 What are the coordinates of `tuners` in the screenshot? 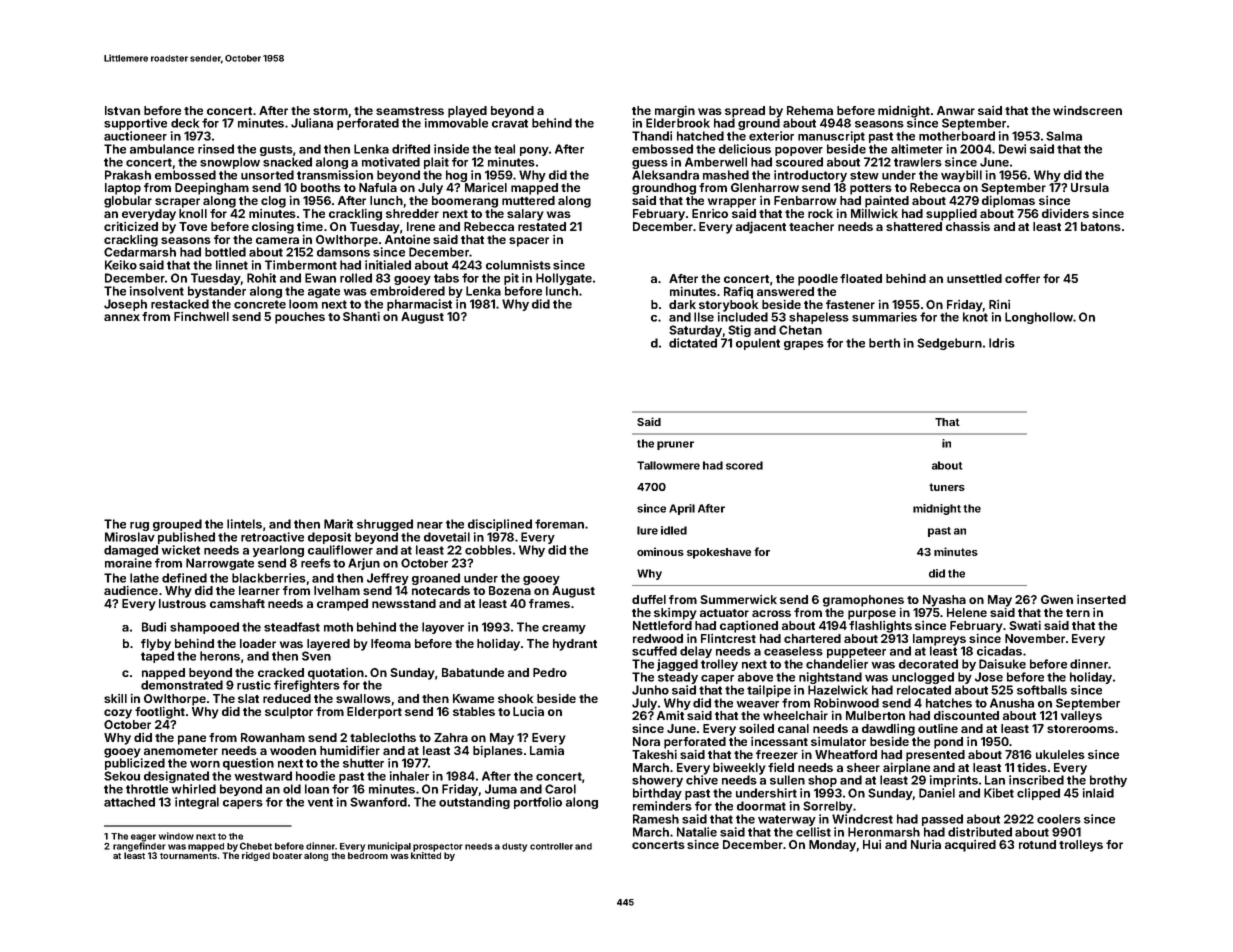 It's located at (947, 487).
